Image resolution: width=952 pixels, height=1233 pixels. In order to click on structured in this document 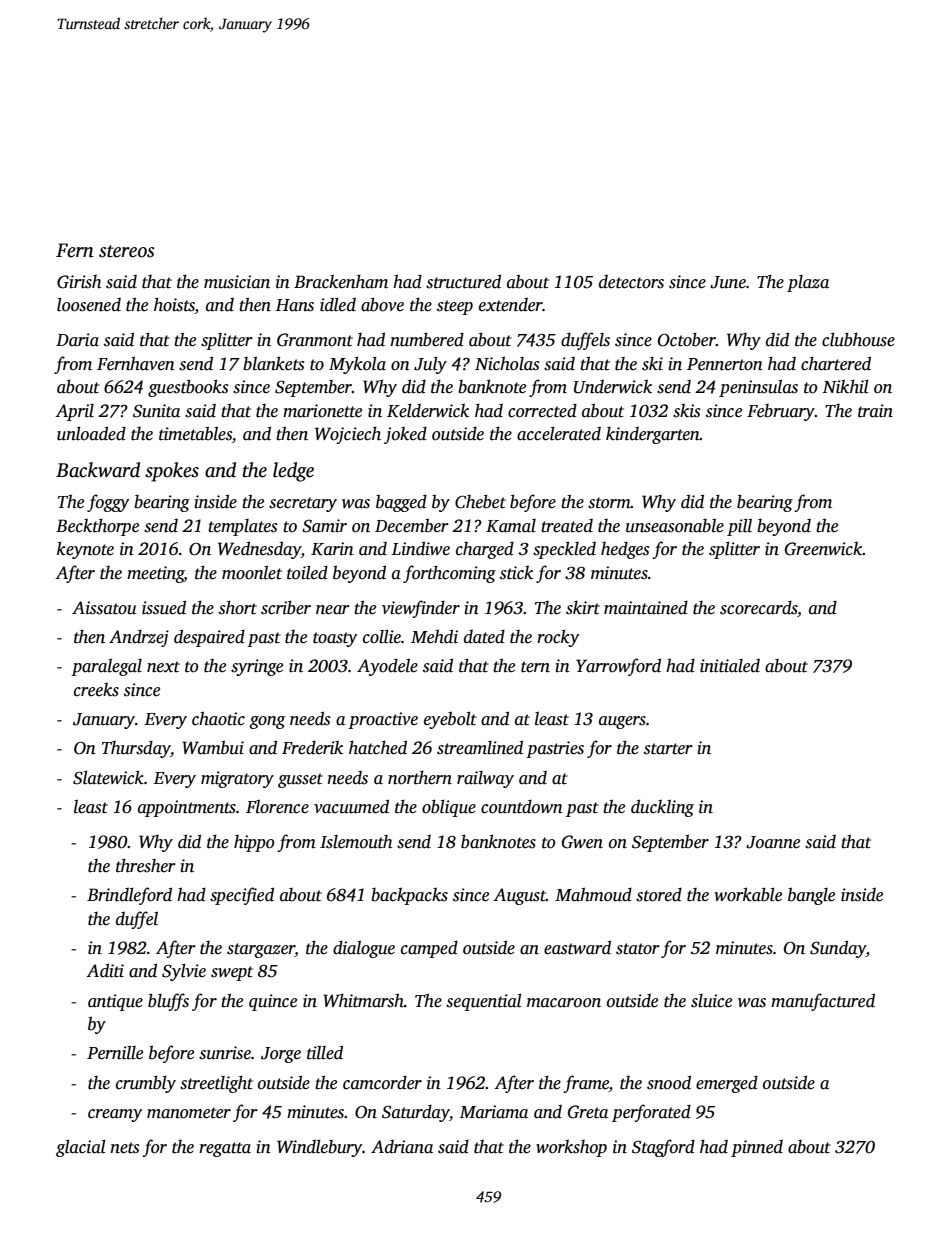, I will do `click(463, 281)`.
